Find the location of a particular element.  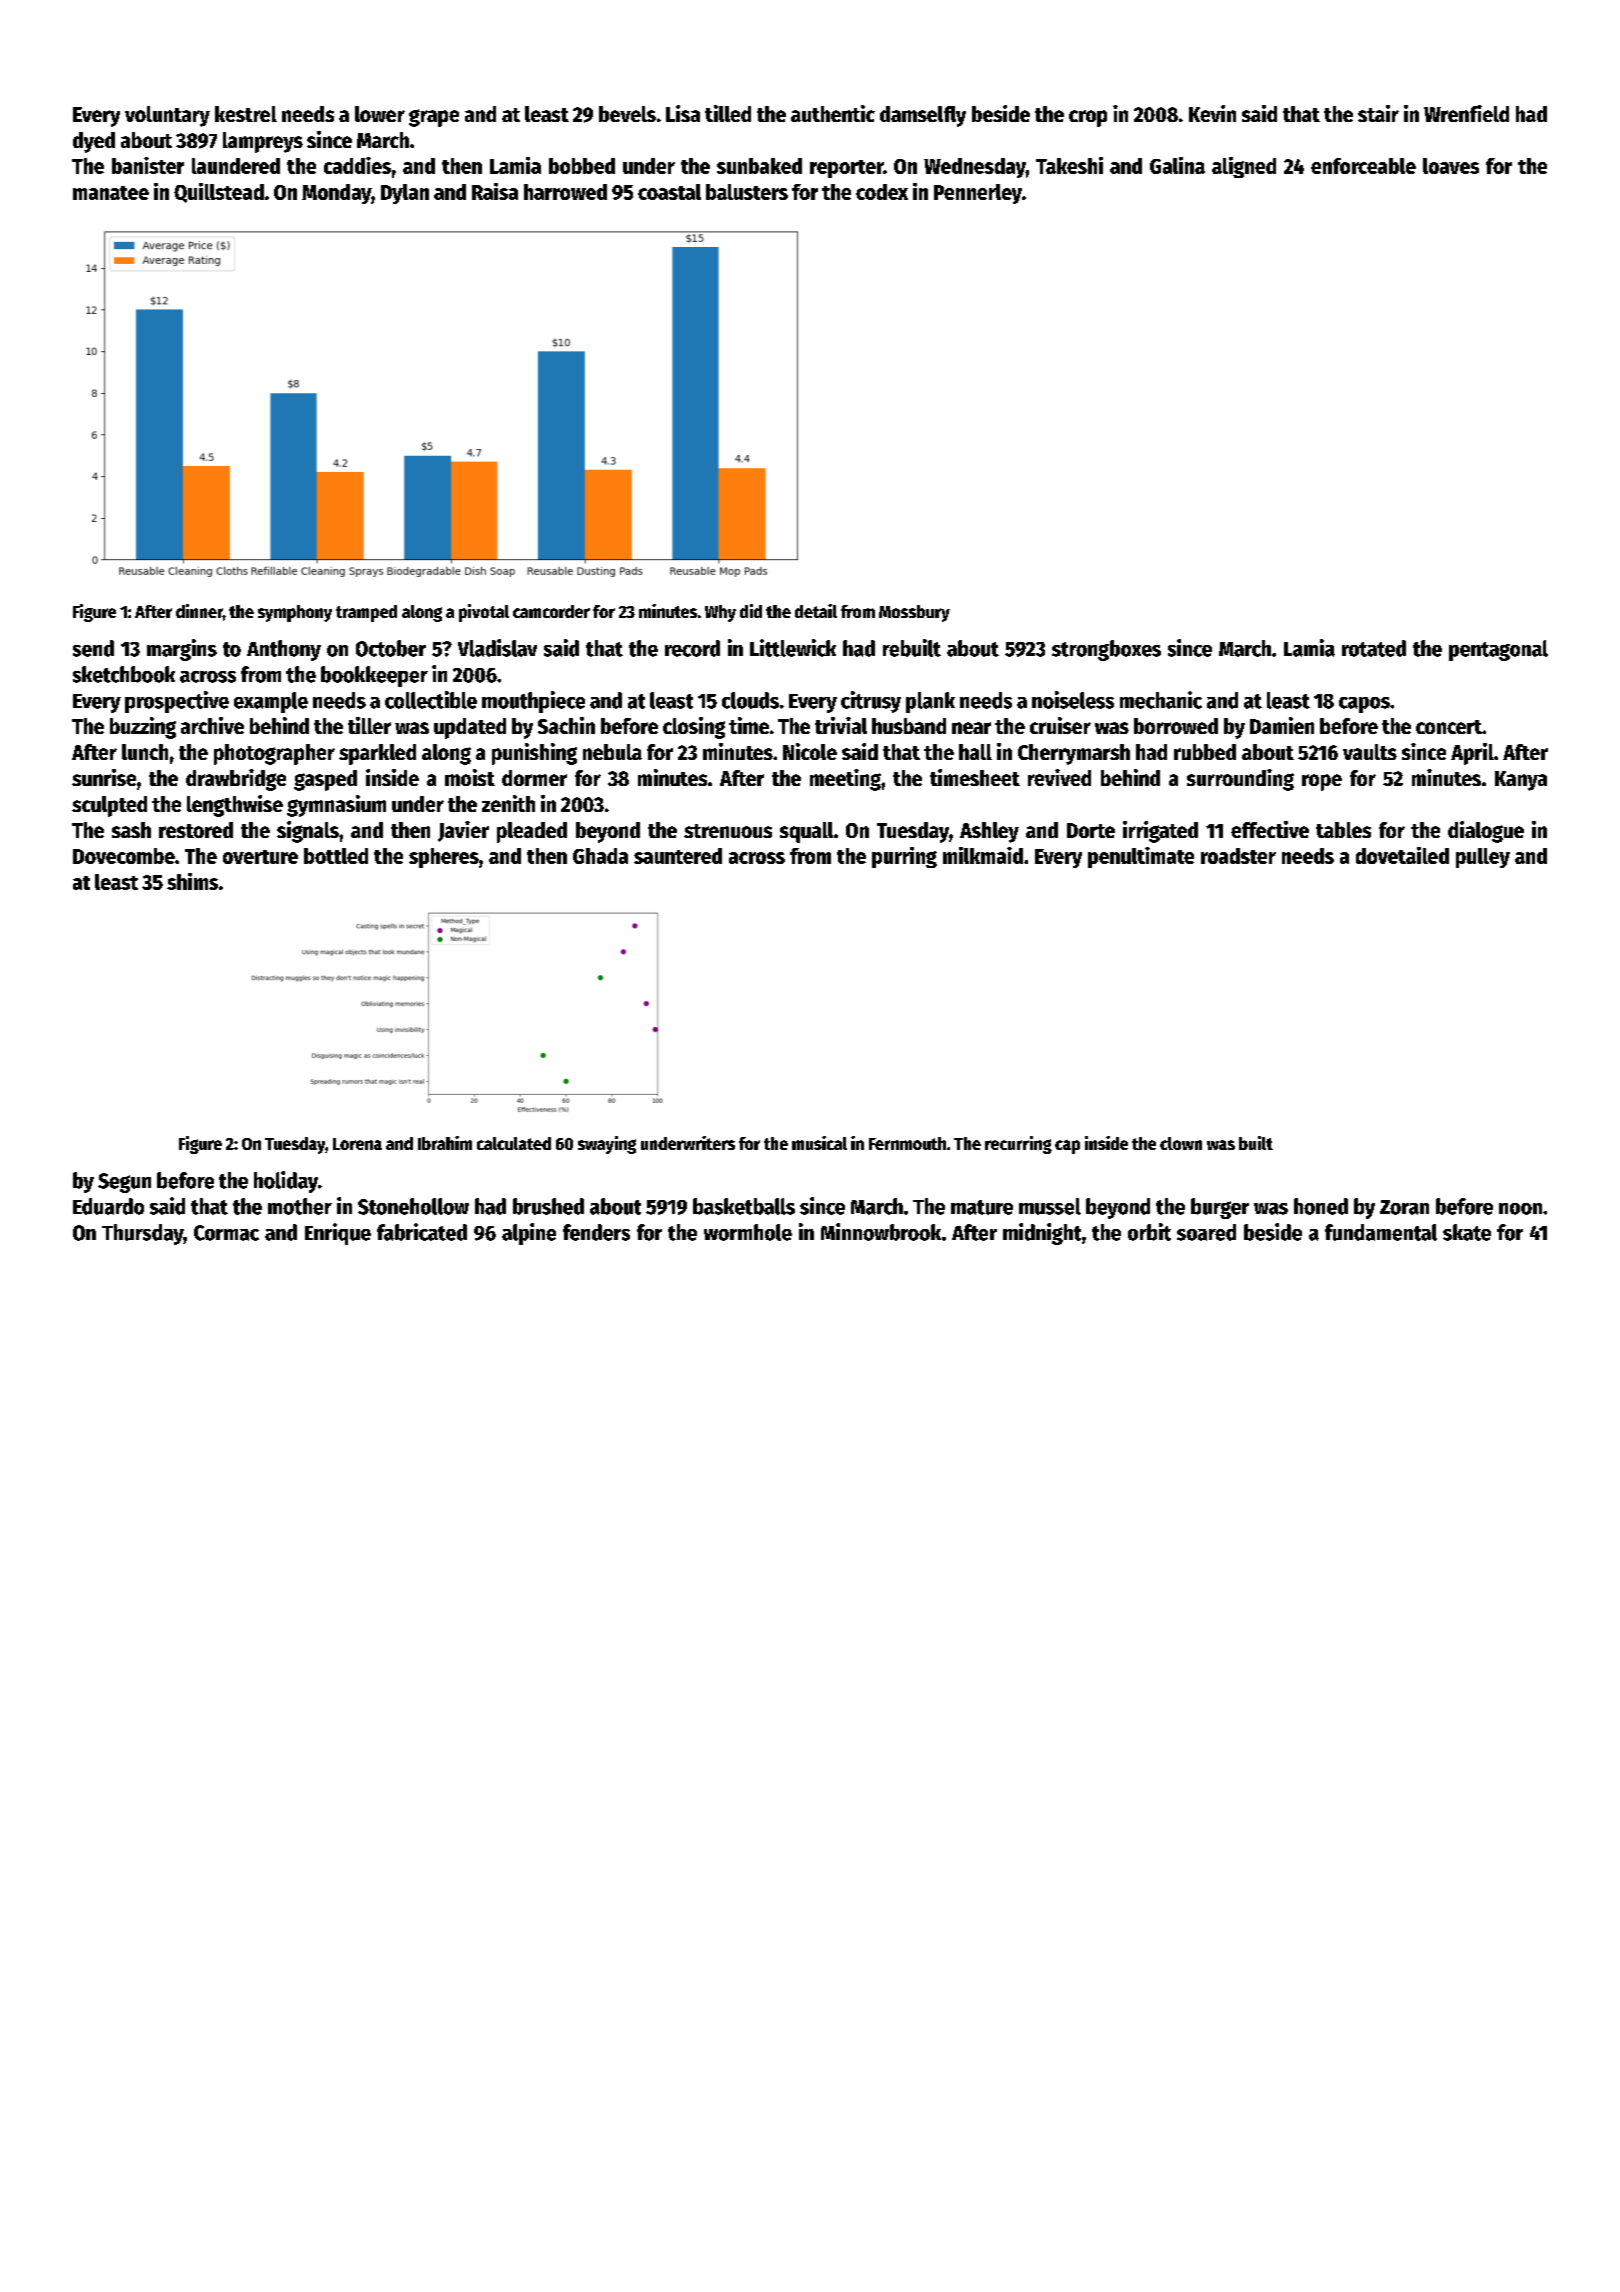

enforceable is located at coordinates (1363, 166).
